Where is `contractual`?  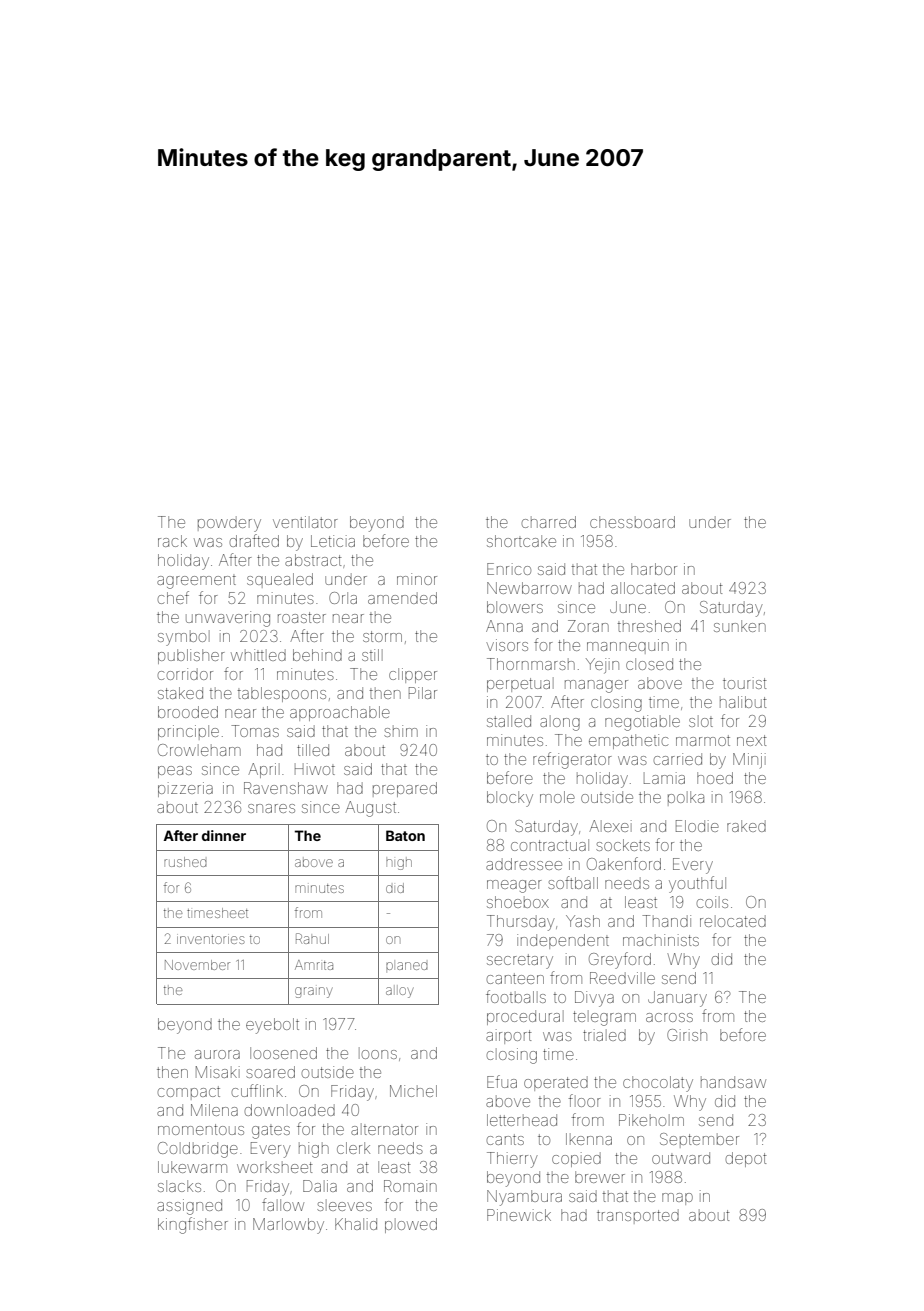 contractual is located at coordinates (550, 845).
